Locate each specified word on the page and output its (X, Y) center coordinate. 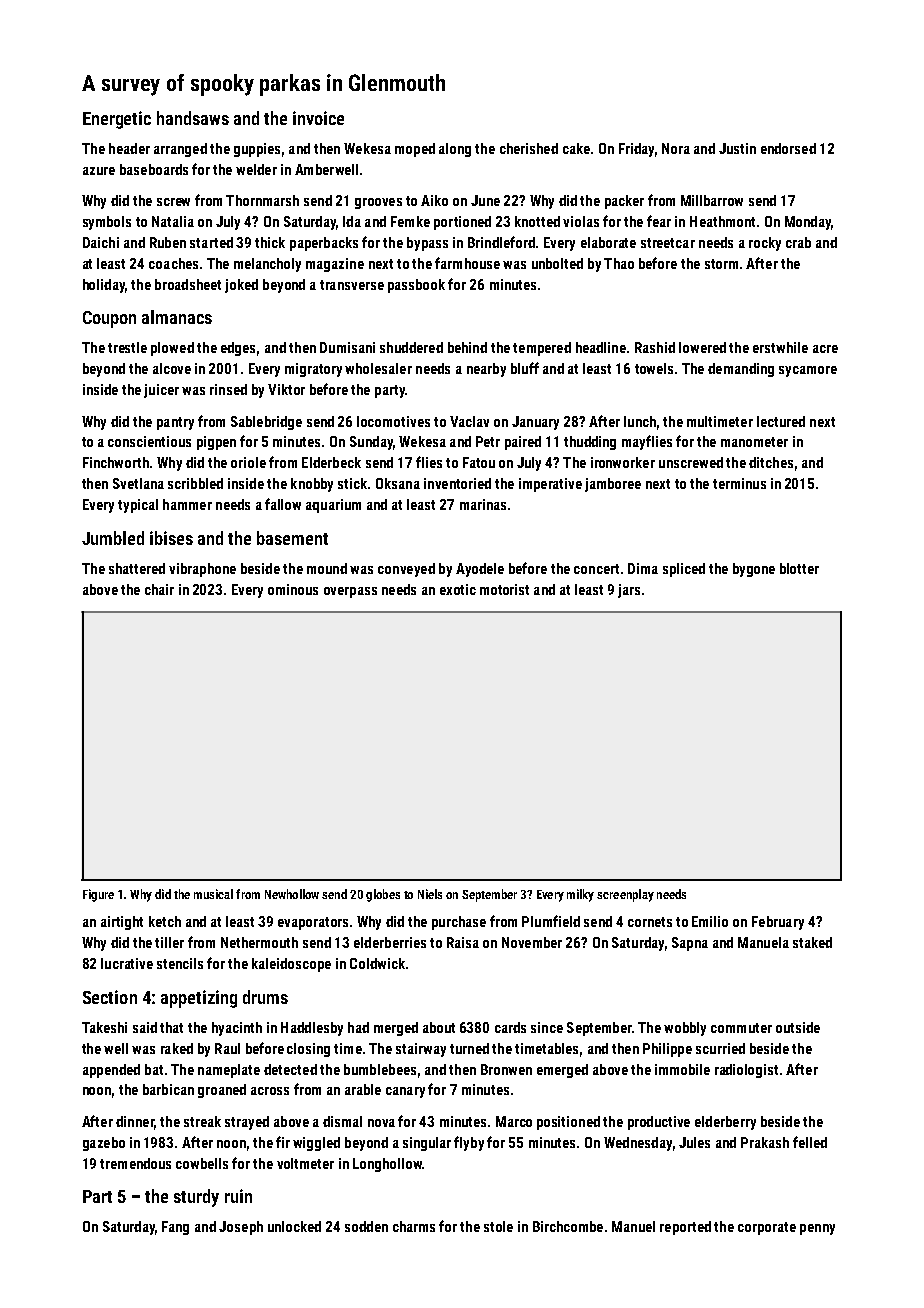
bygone (754, 570)
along (455, 150)
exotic (458, 589)
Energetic (117, 120)
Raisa (463, 942)
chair (159, 589)
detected (290, 1069)
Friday (636, 150)
